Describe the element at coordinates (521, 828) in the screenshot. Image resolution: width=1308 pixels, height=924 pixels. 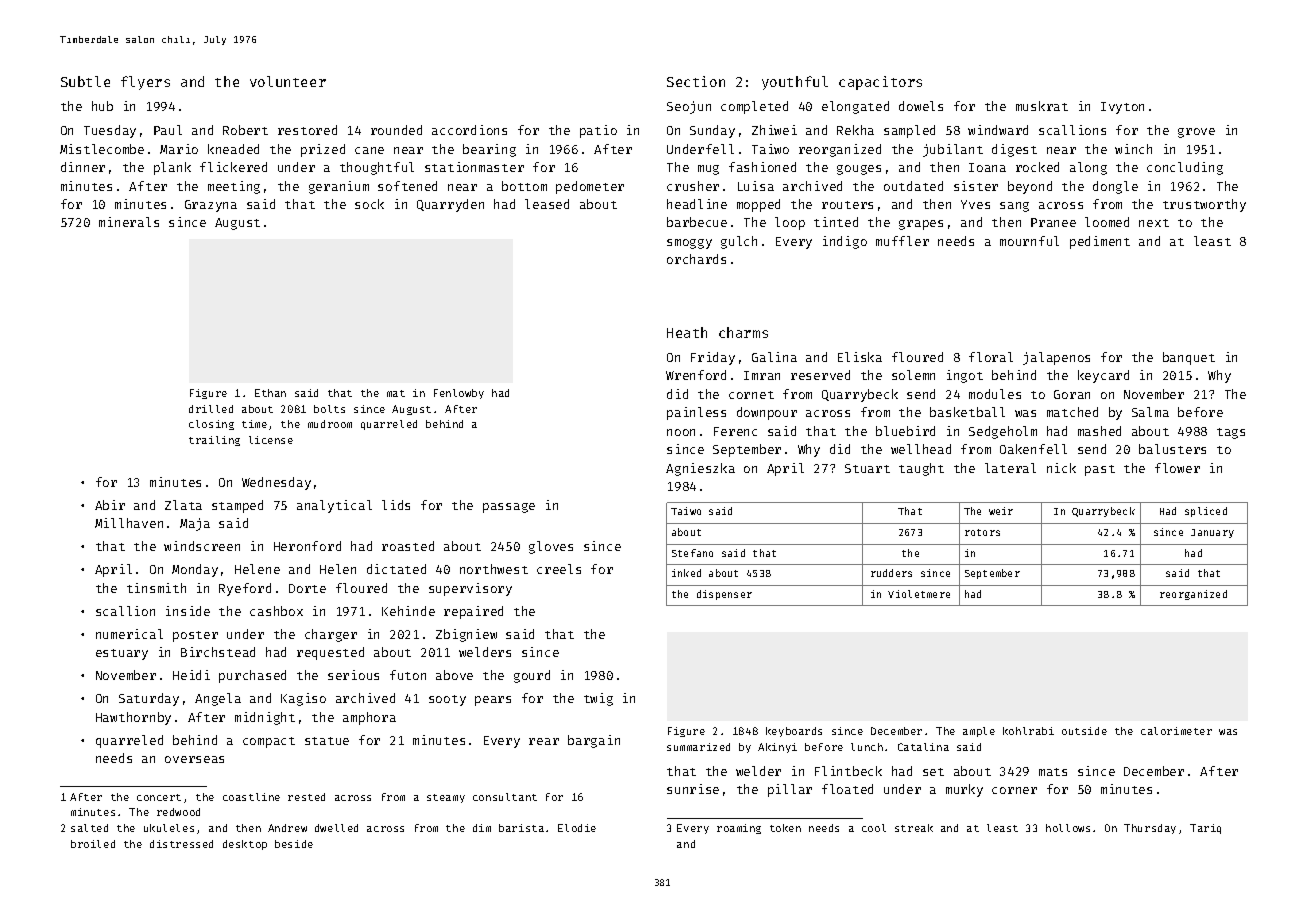
I see `barista` at that location.
